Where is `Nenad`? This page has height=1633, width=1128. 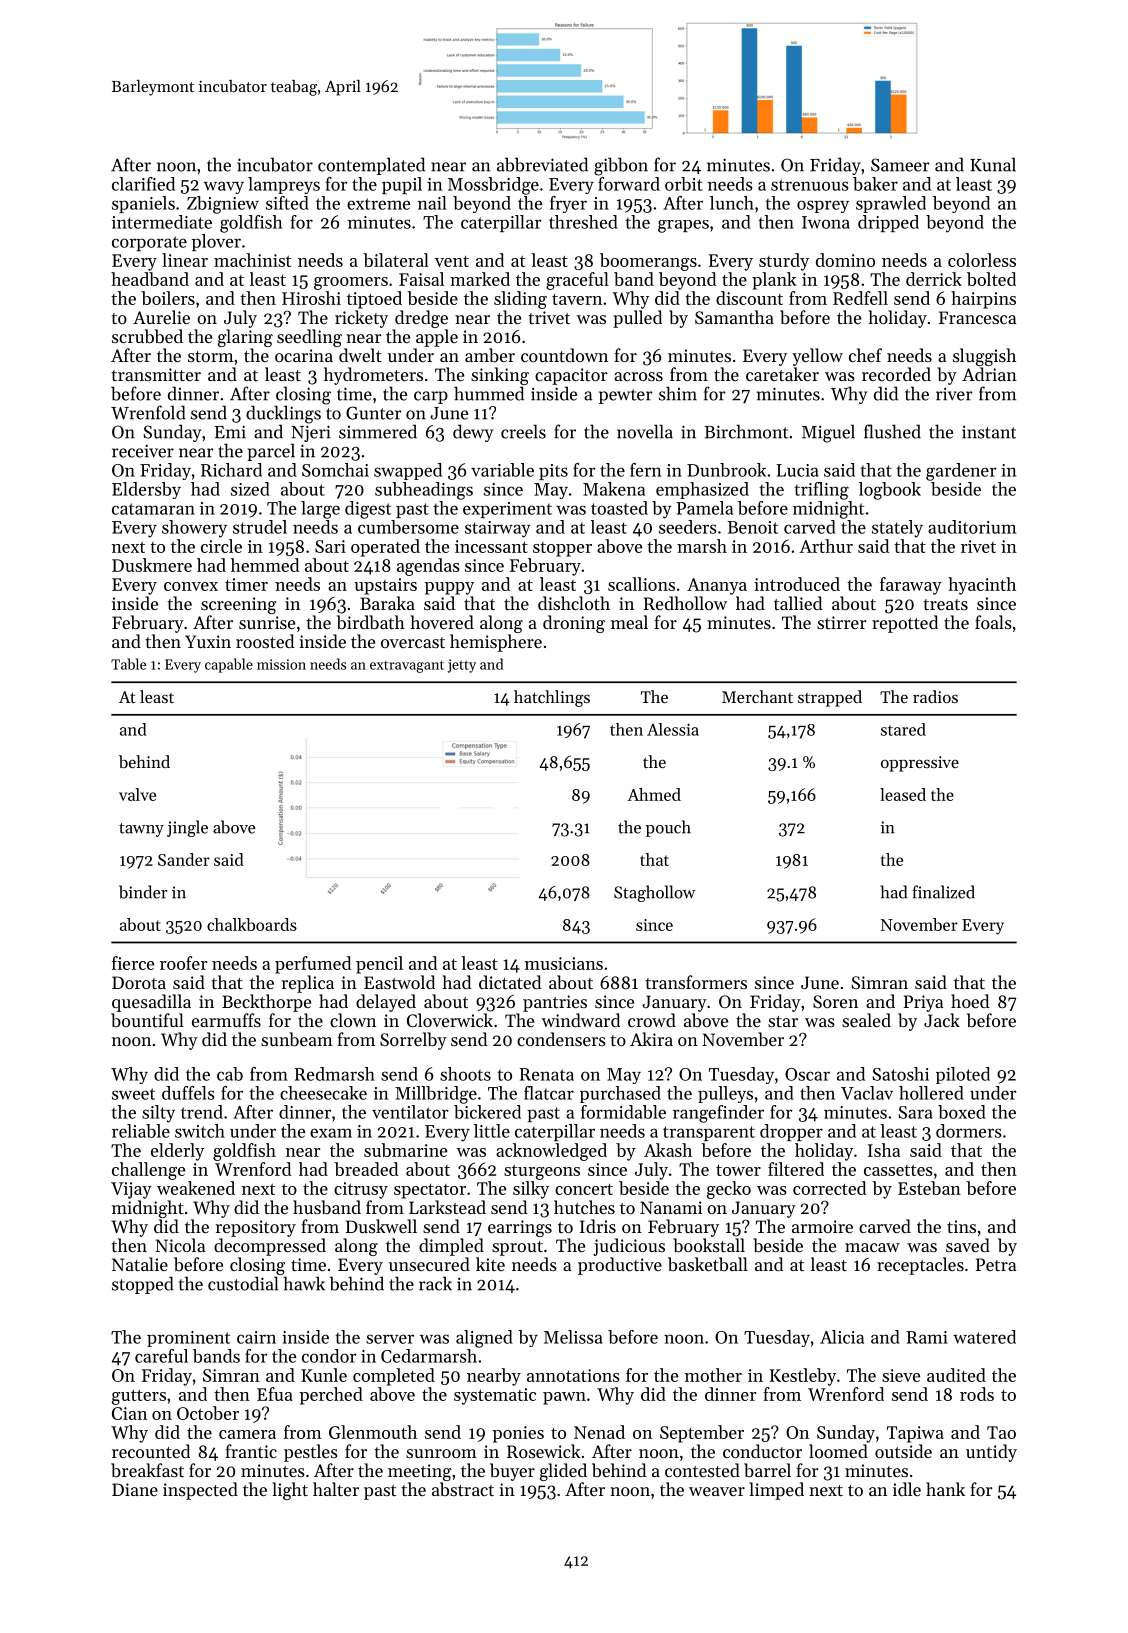
Nenad is located at coordinates (599, 1432).
